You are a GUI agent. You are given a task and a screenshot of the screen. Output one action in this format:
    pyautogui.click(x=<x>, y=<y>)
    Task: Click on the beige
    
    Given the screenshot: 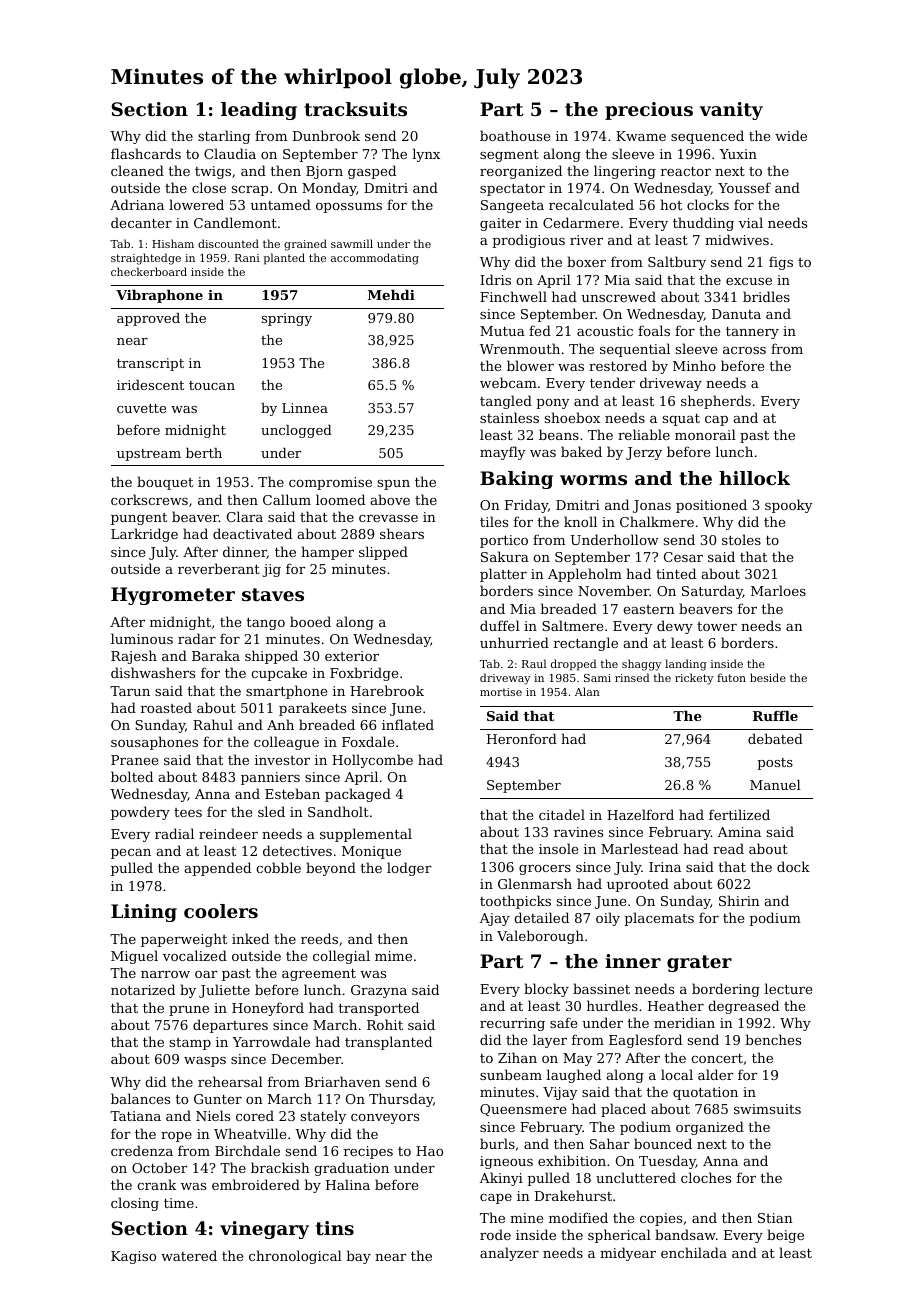 What is the action you would take?
    pyautogui.click(x=785, y=1236)
